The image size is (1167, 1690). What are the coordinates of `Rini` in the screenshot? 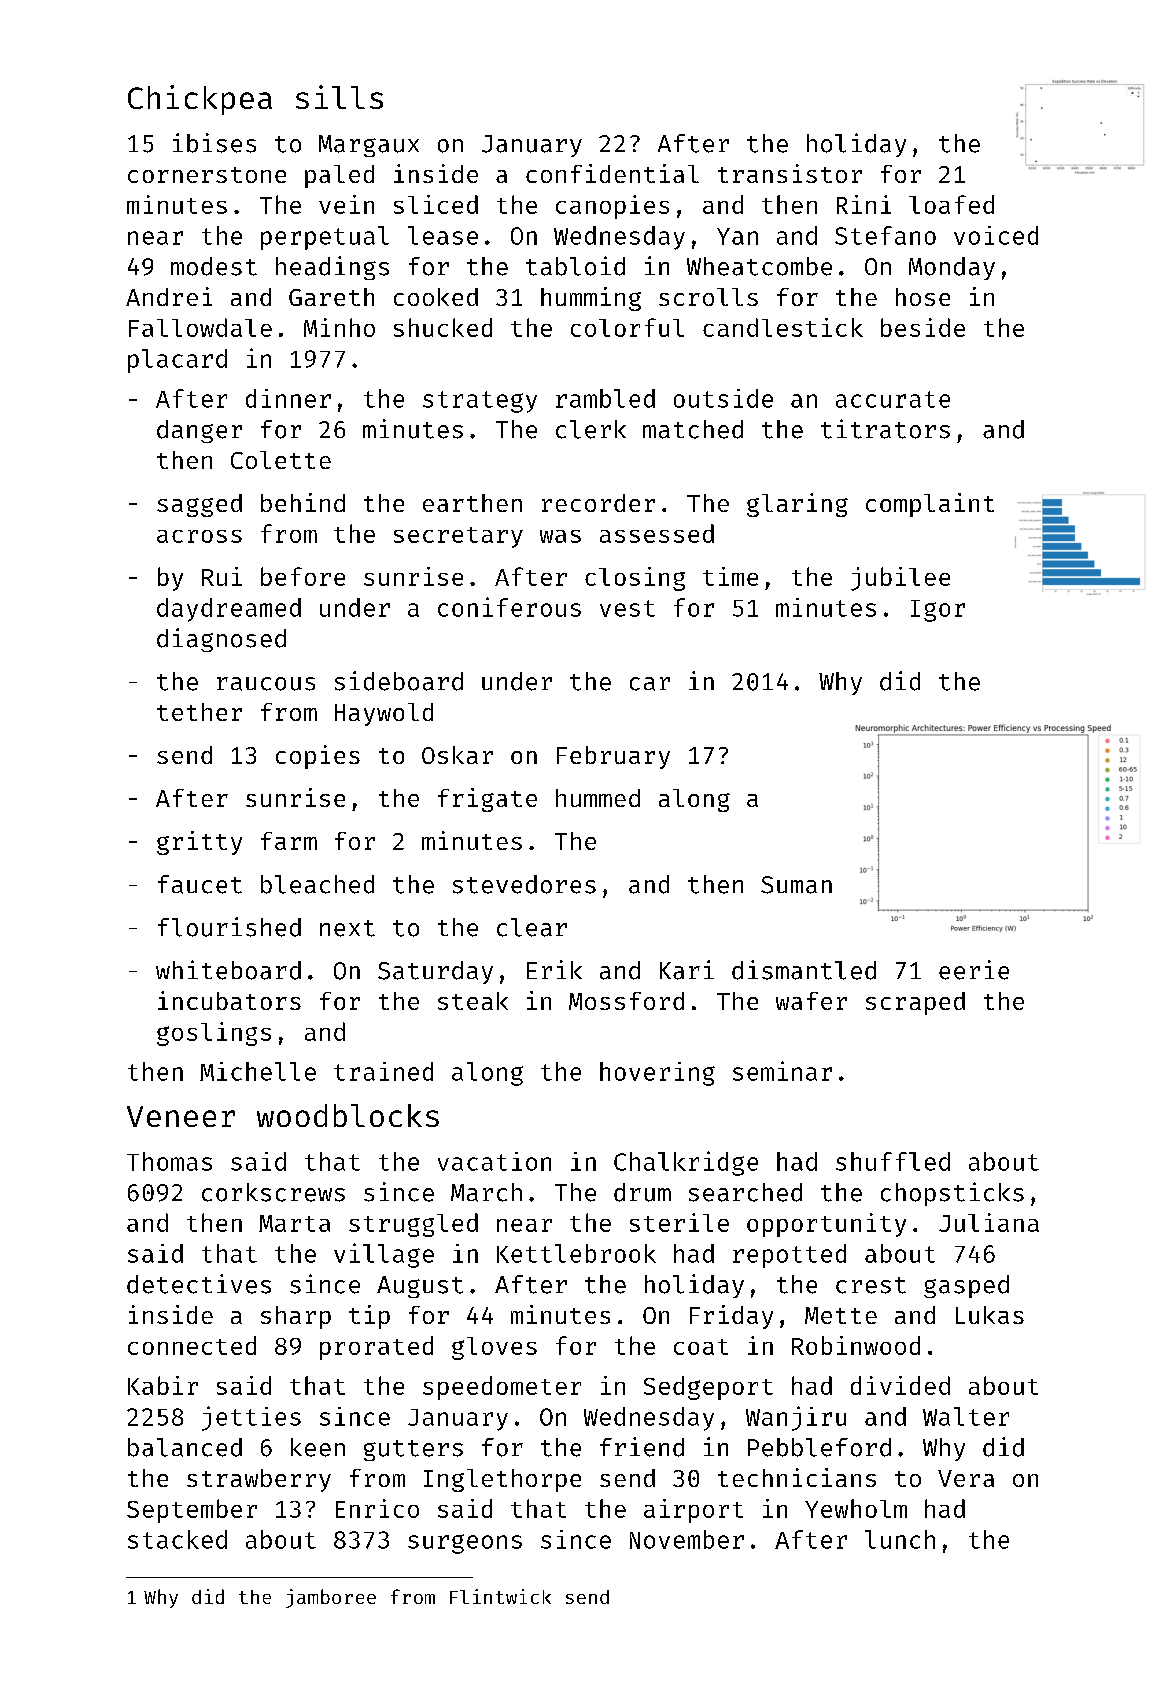 It's located at (864, 204).
